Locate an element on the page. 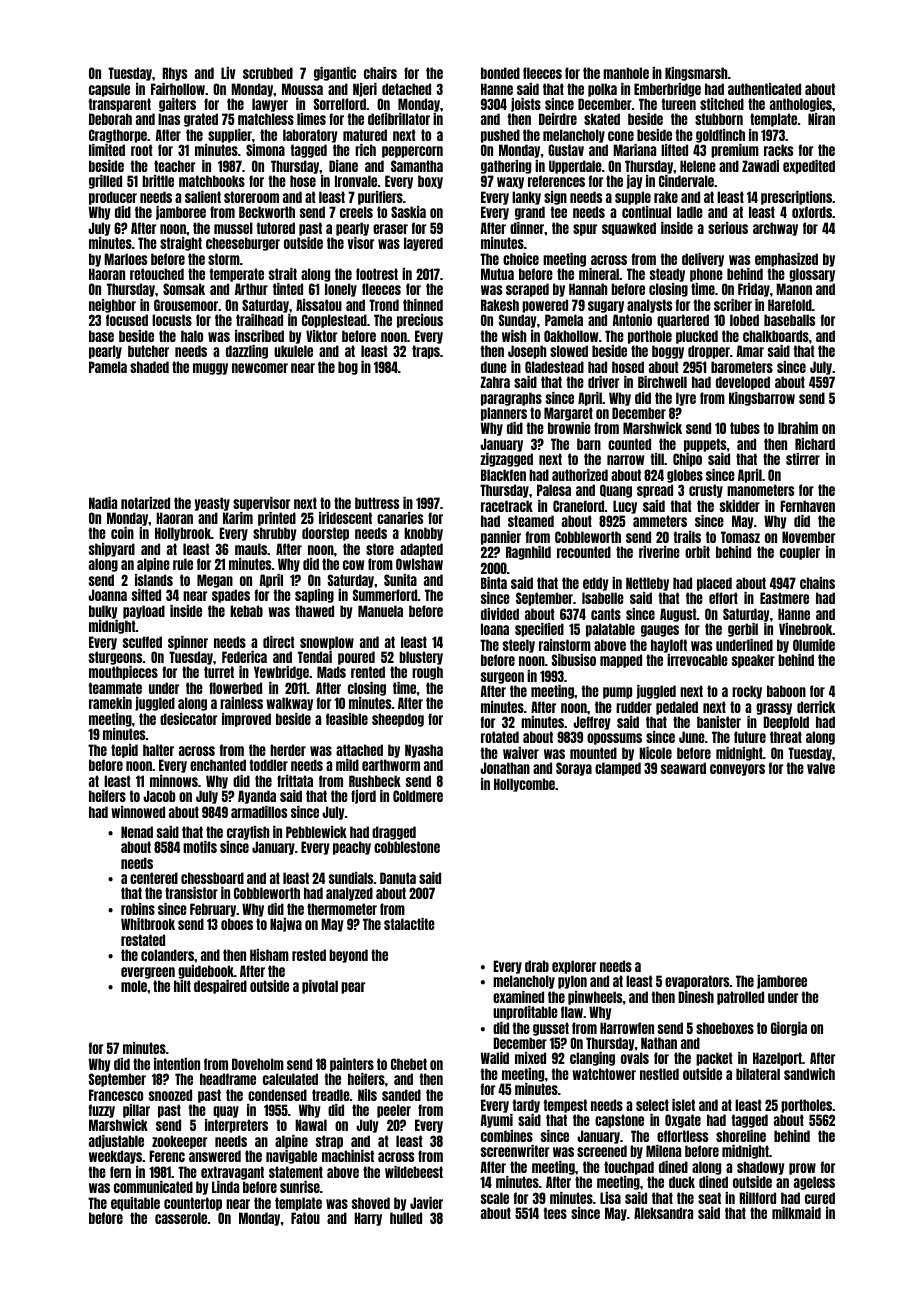 The image size is (924, 1308). winnowed is located at coordinates (138, 812).
